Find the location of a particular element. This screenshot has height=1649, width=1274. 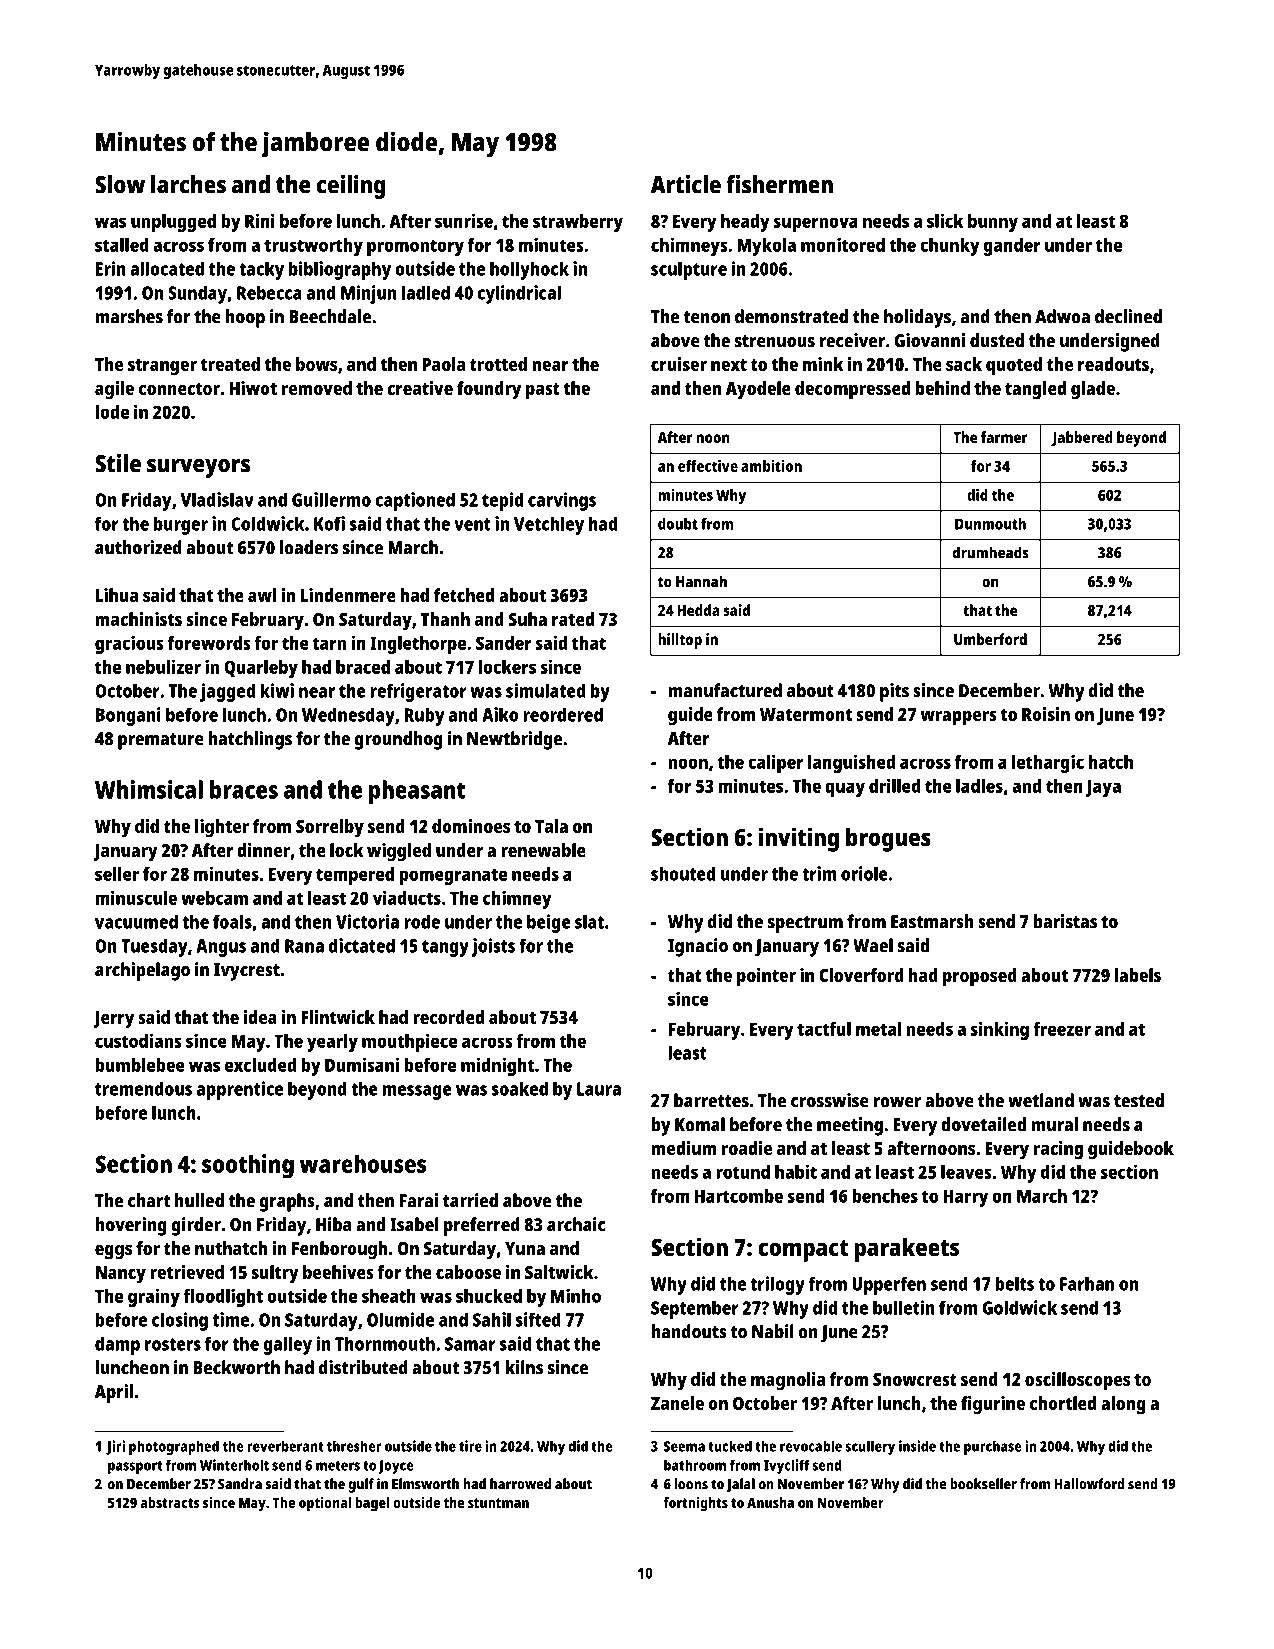

trim is located at coordinates (819, 873).
